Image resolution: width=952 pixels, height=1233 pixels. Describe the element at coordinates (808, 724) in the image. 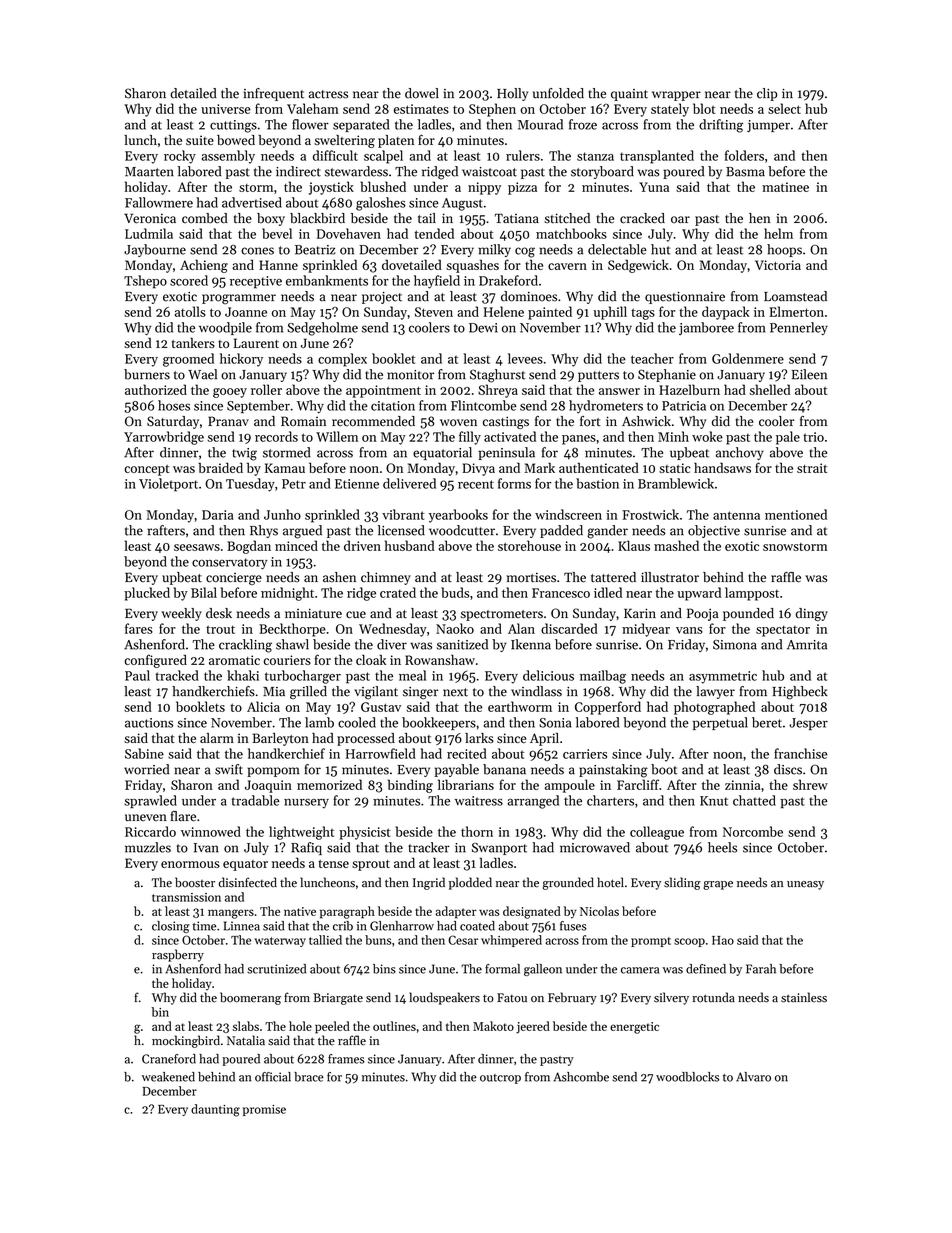

I see `Jesper` at that location.
